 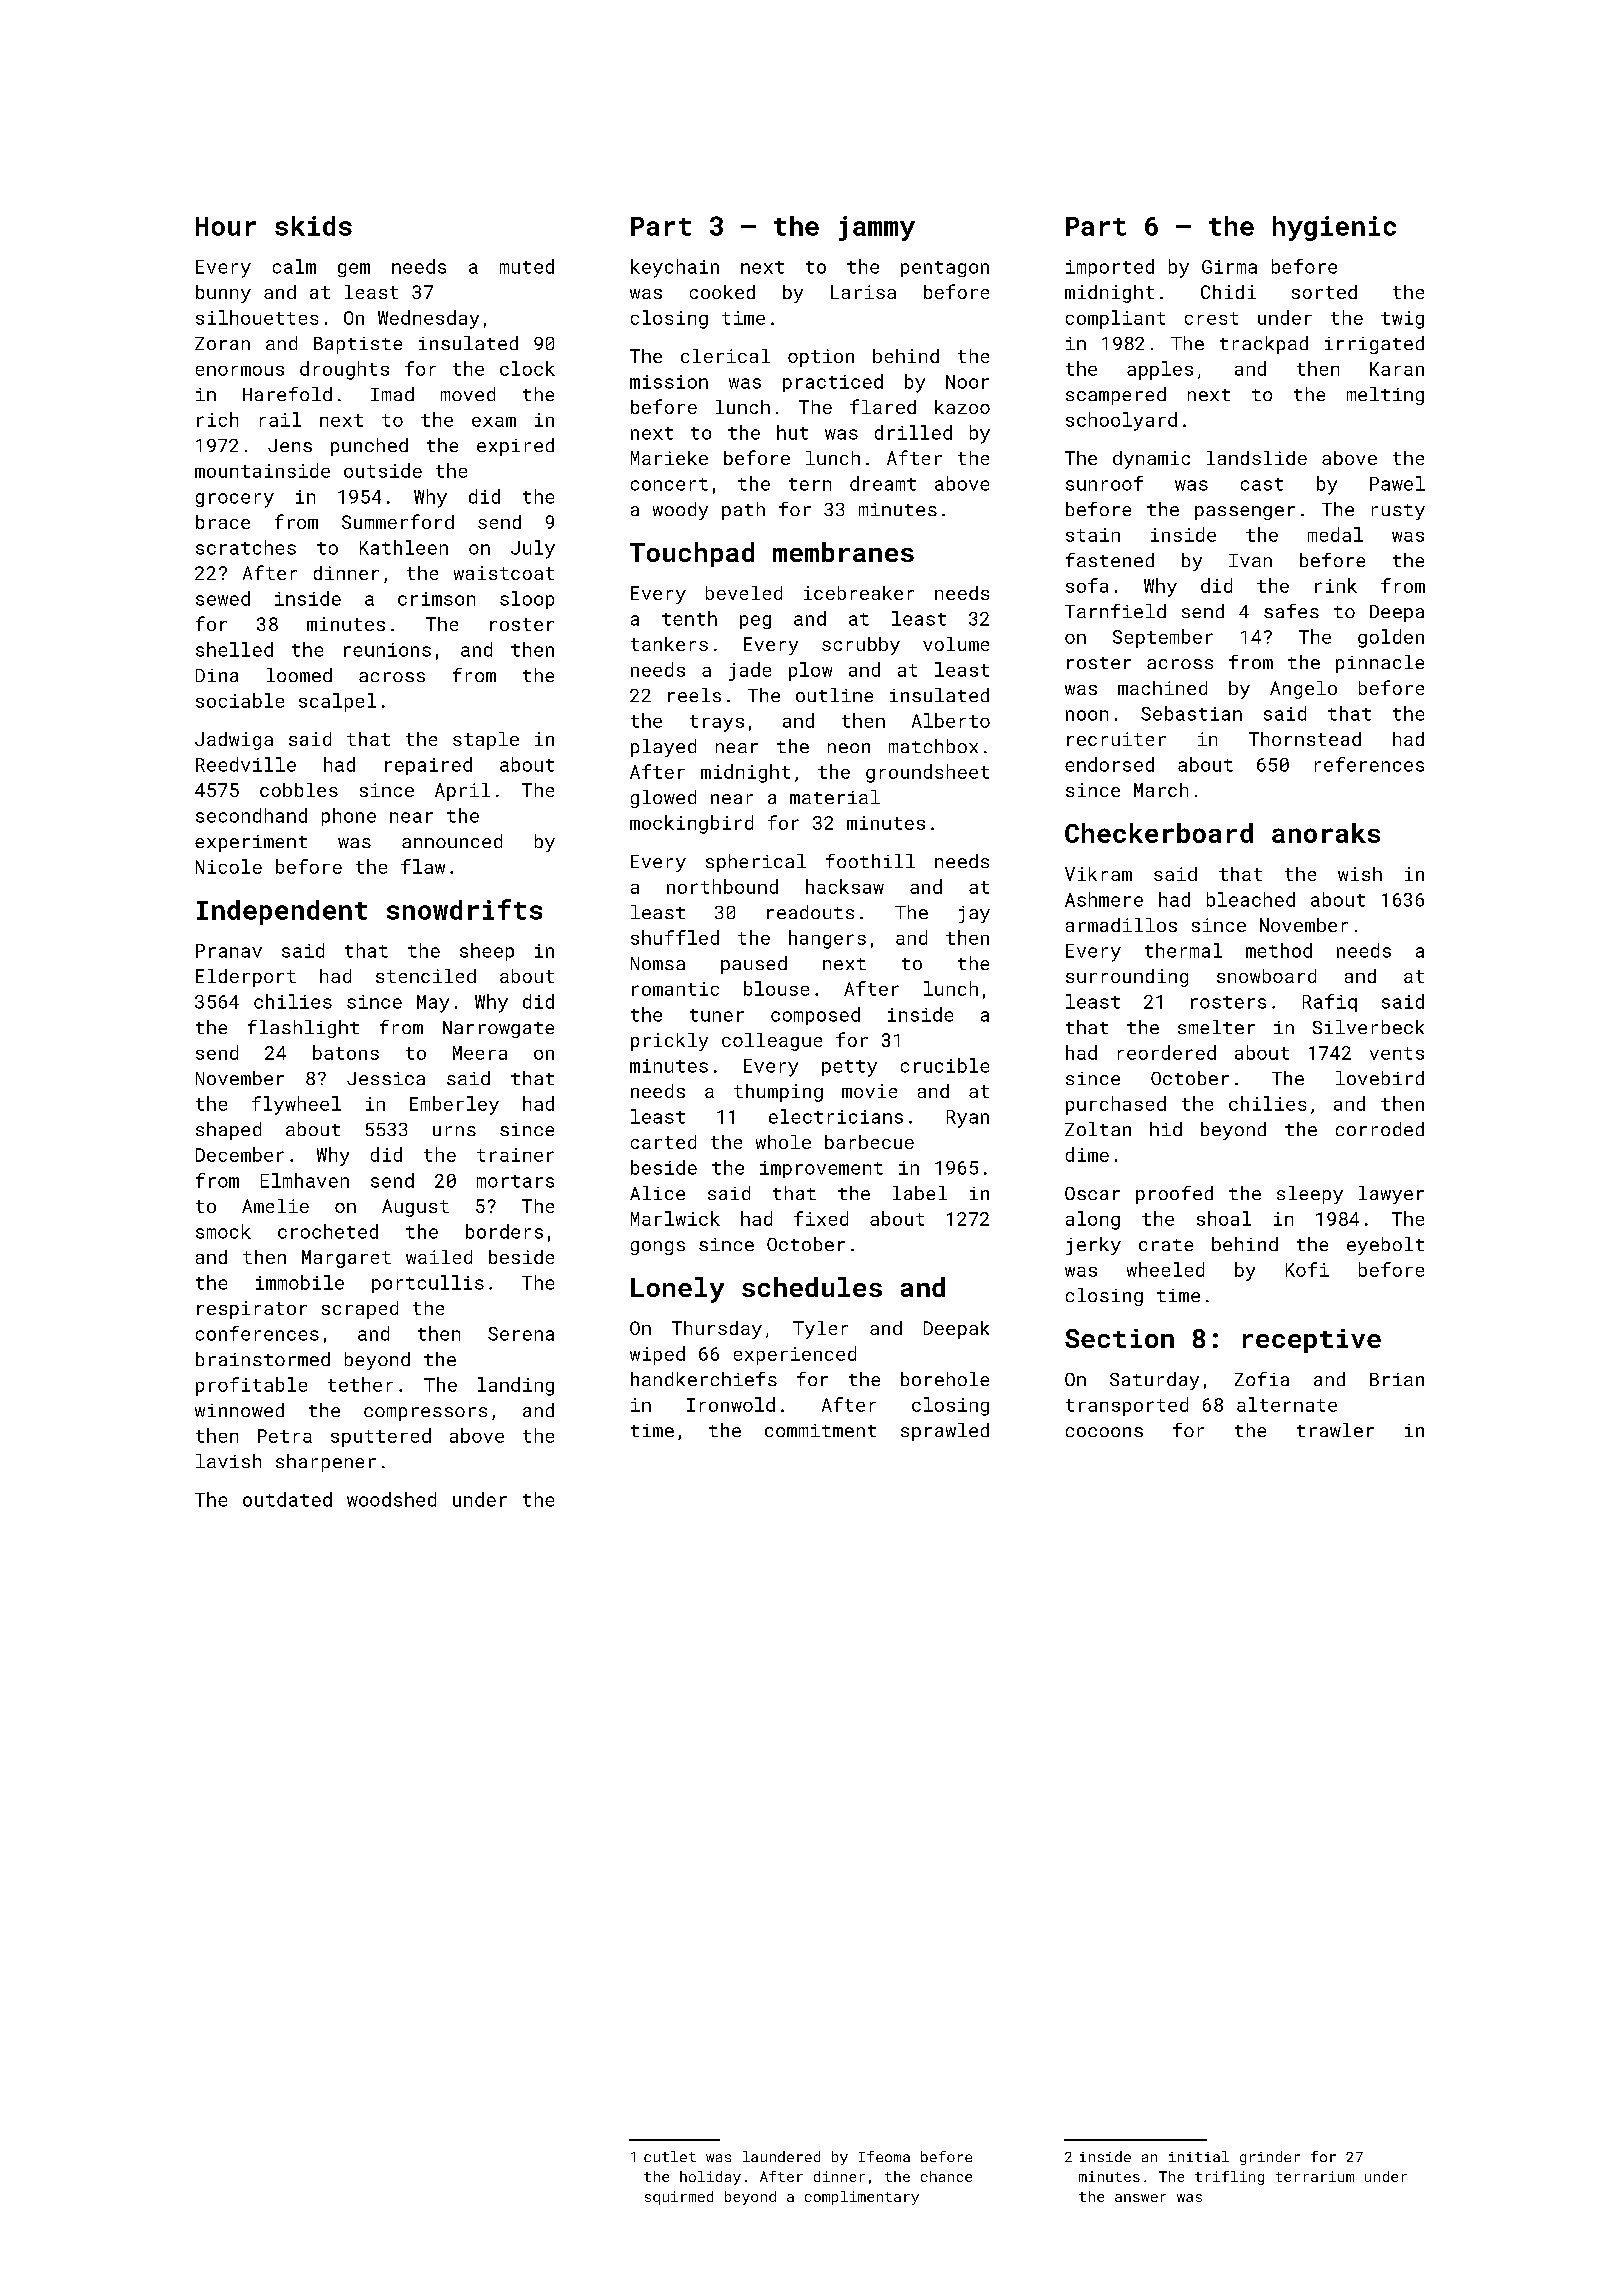 I want to click on compressors, so click(x=425, y=1414).
